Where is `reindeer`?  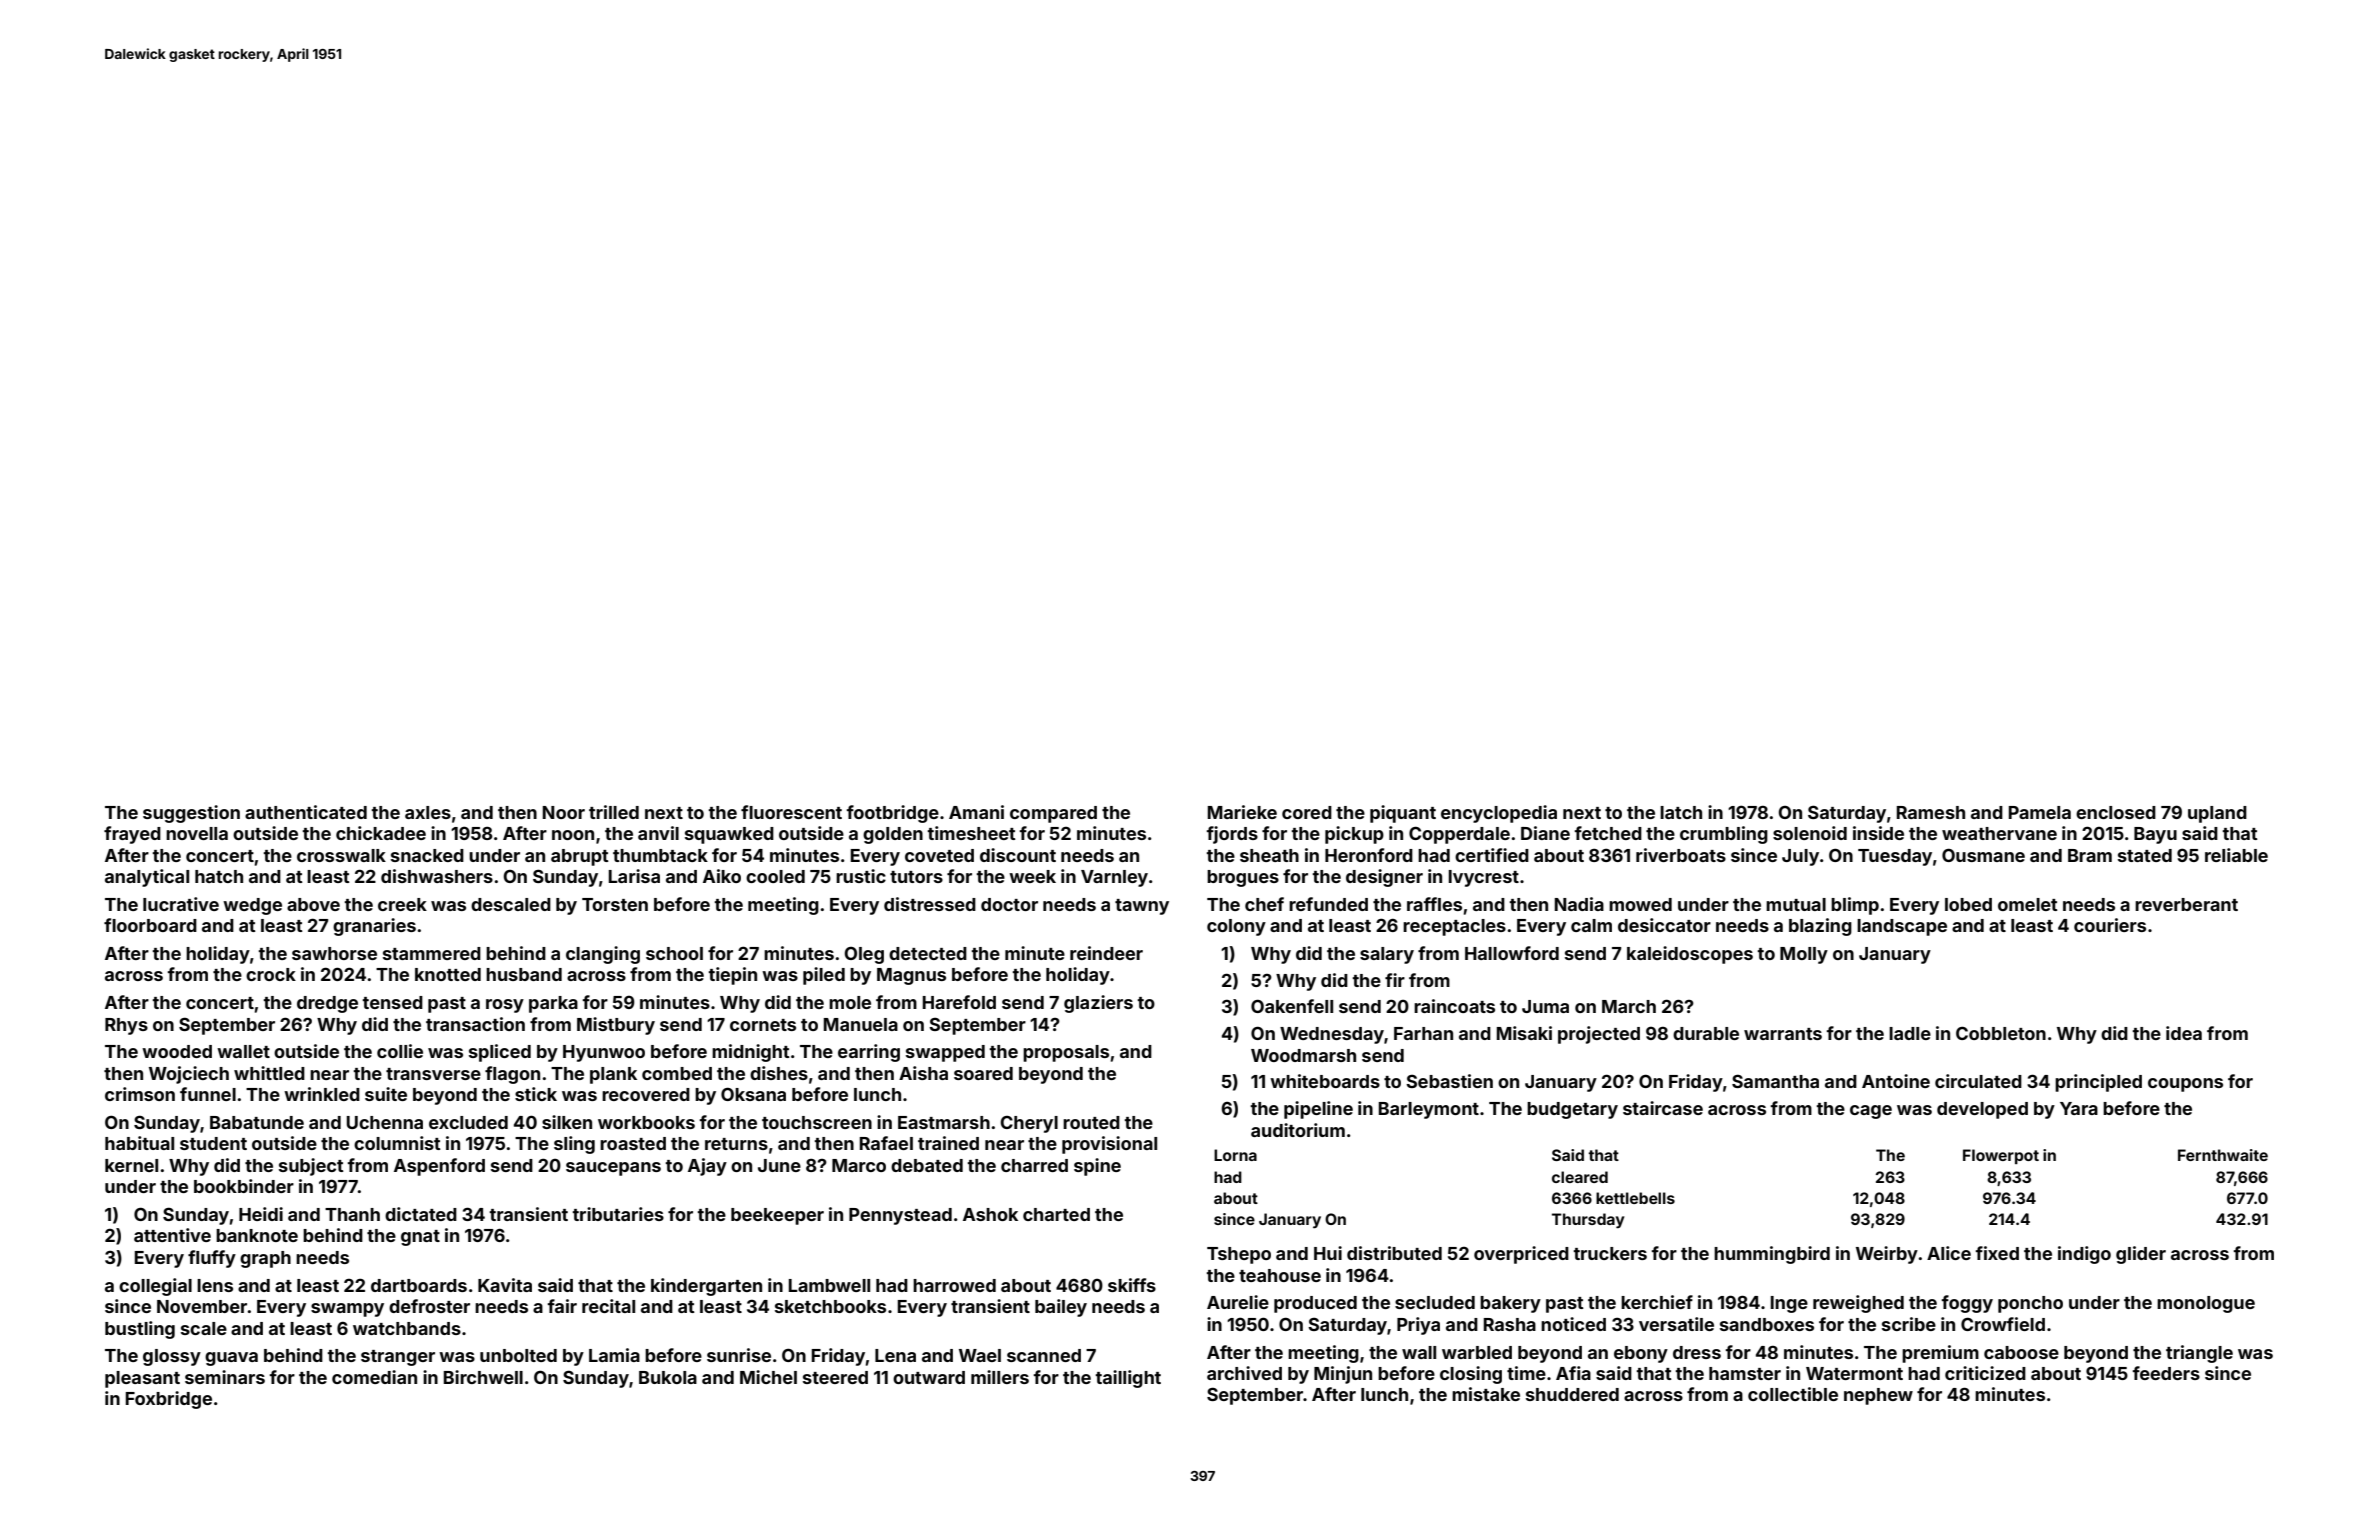
reindeer is located at coordinates (1106, 953).
